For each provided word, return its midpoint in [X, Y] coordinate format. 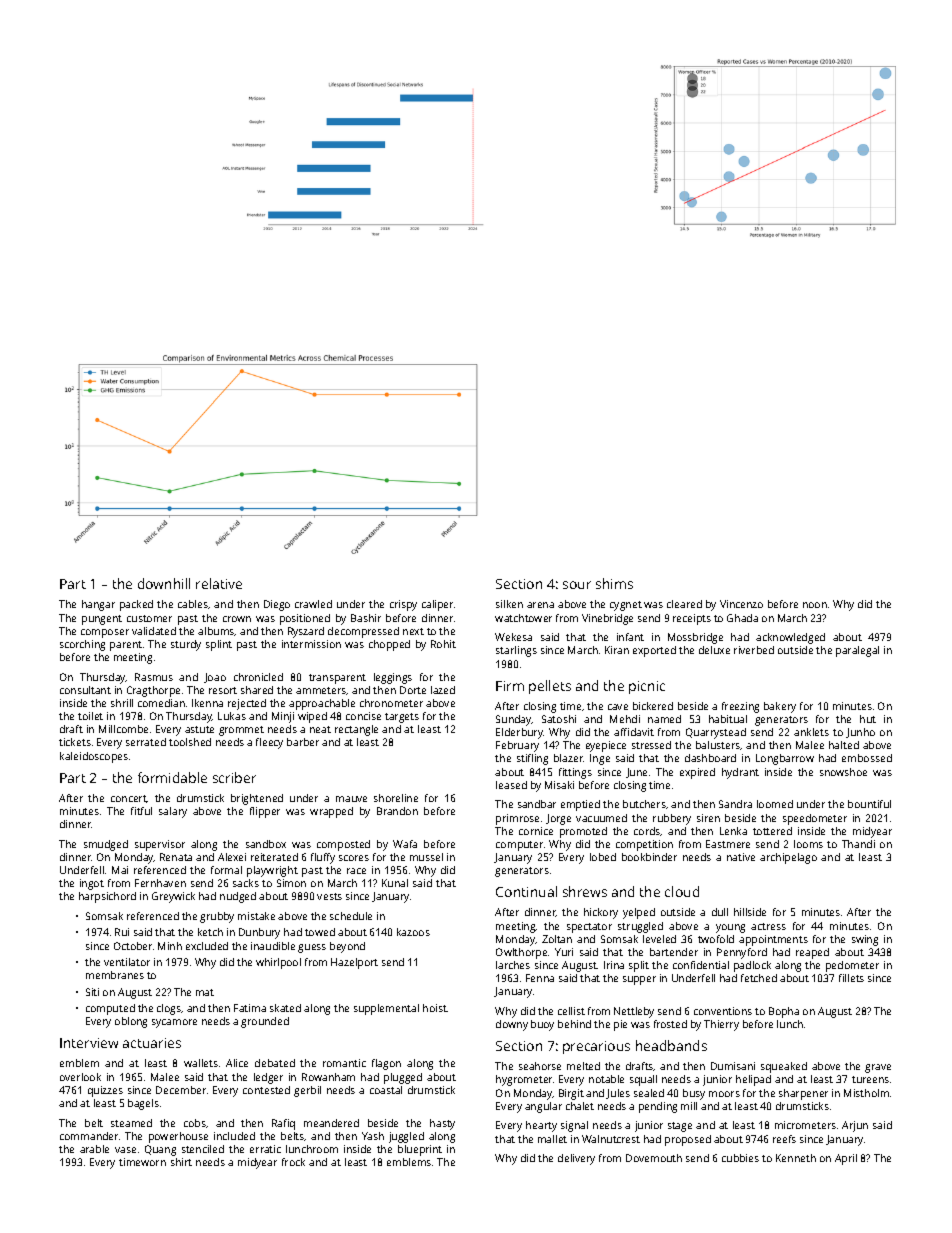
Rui [122, 932]
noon [815, 605]
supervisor [160, 845]
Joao [215, 678]
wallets [201, 1063]
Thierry [721, 1025]
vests [329, 896]
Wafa [405, 844]
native [741, 857]
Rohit [443, 644]
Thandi [858, 844]
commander [89, 1136]
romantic [344, 1063]
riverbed [754, 650]
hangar [98, 605]
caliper [437, 605]
